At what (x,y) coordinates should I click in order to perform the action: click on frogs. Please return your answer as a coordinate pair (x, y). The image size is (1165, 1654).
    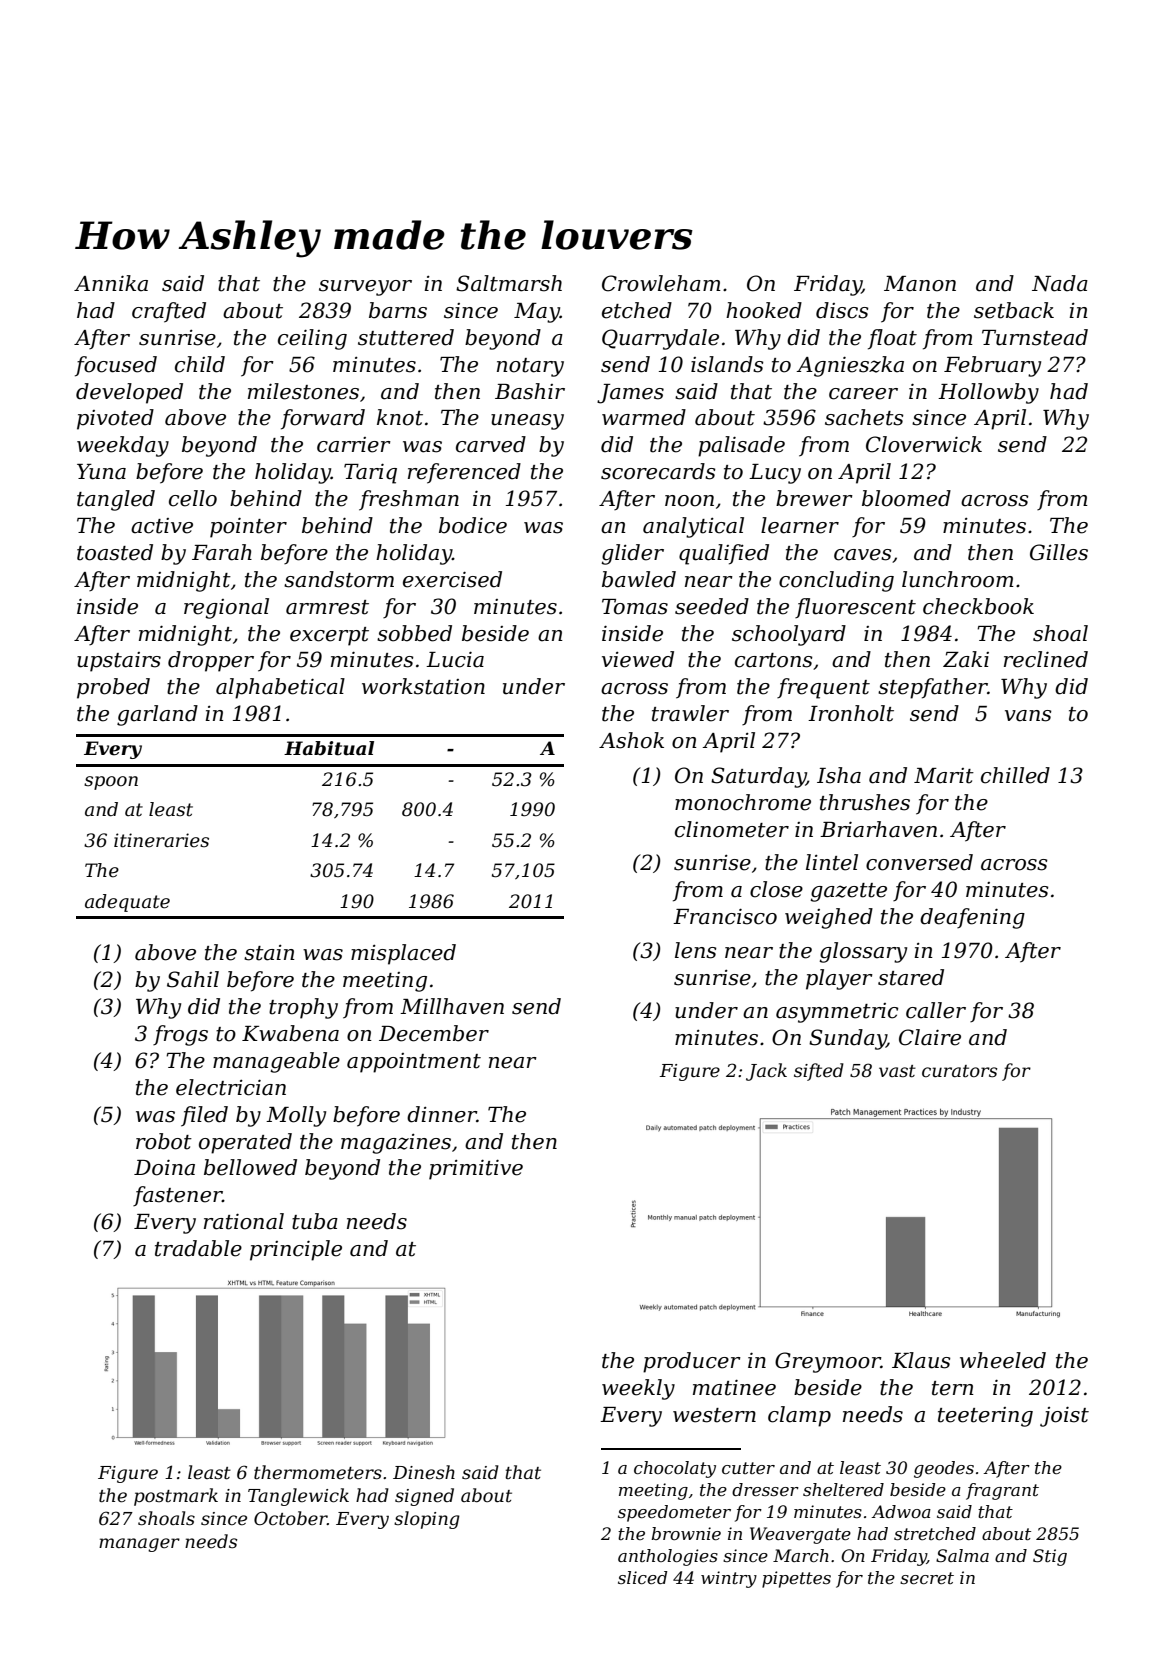
    Looking at the image, I should click on (180, 1035).
